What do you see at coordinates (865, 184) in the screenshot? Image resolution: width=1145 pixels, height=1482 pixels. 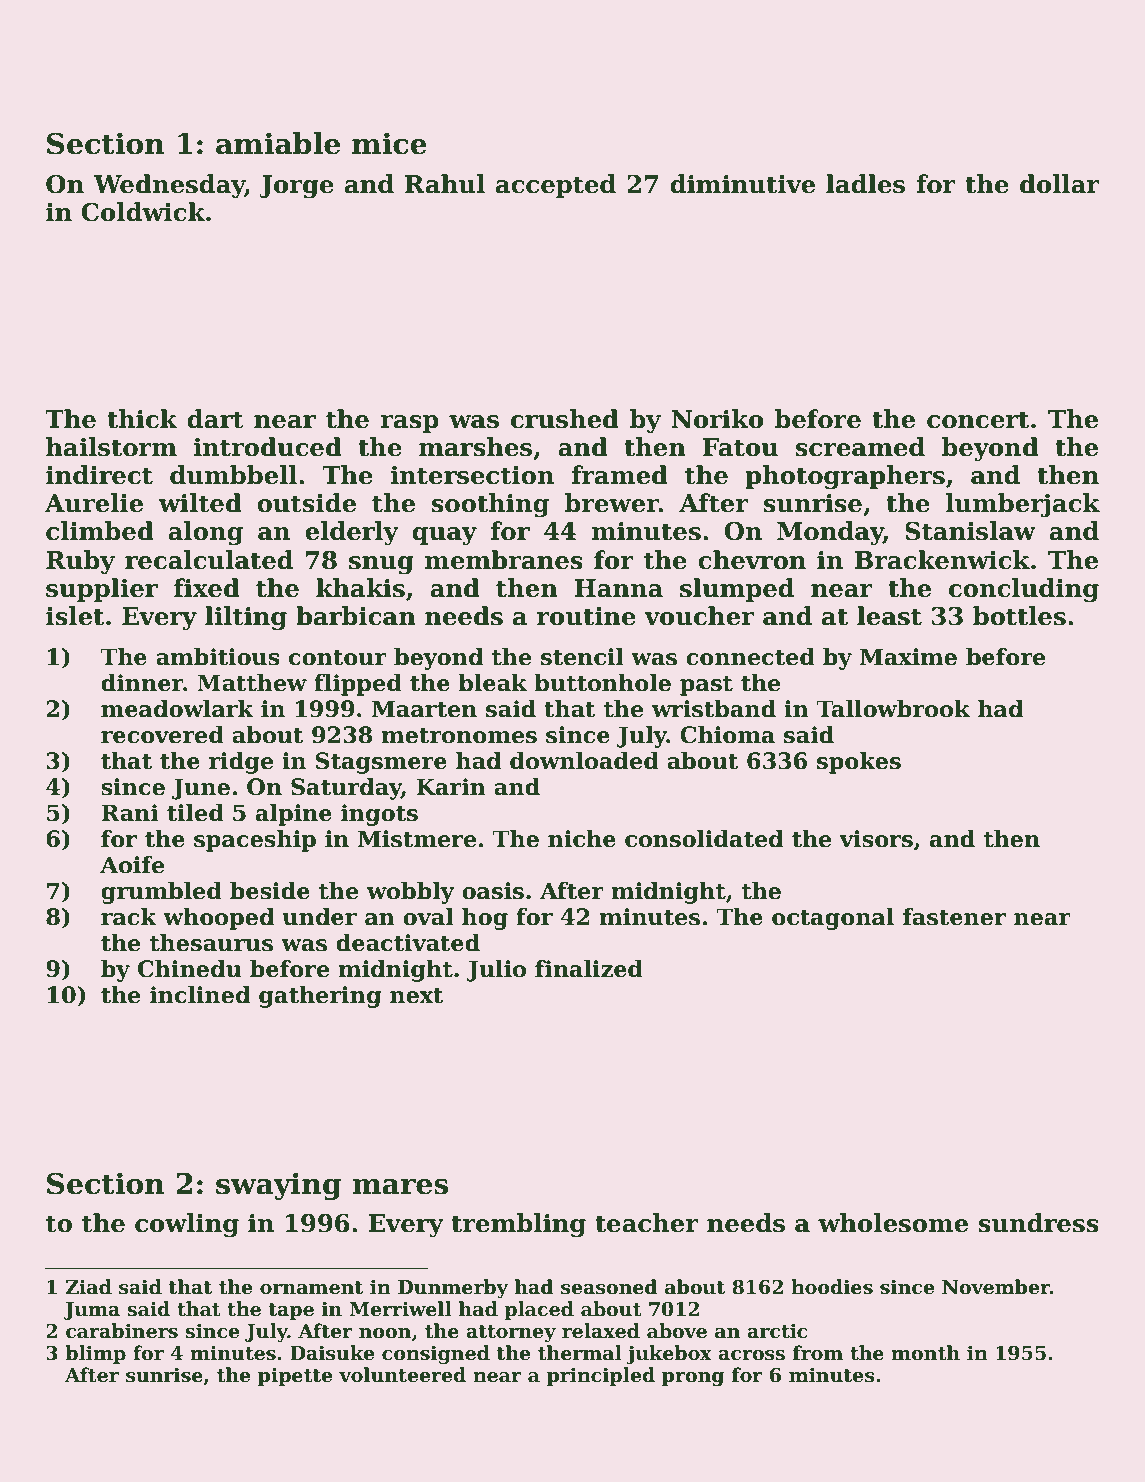 I see `ladles` at bounding box center [865, 184].
